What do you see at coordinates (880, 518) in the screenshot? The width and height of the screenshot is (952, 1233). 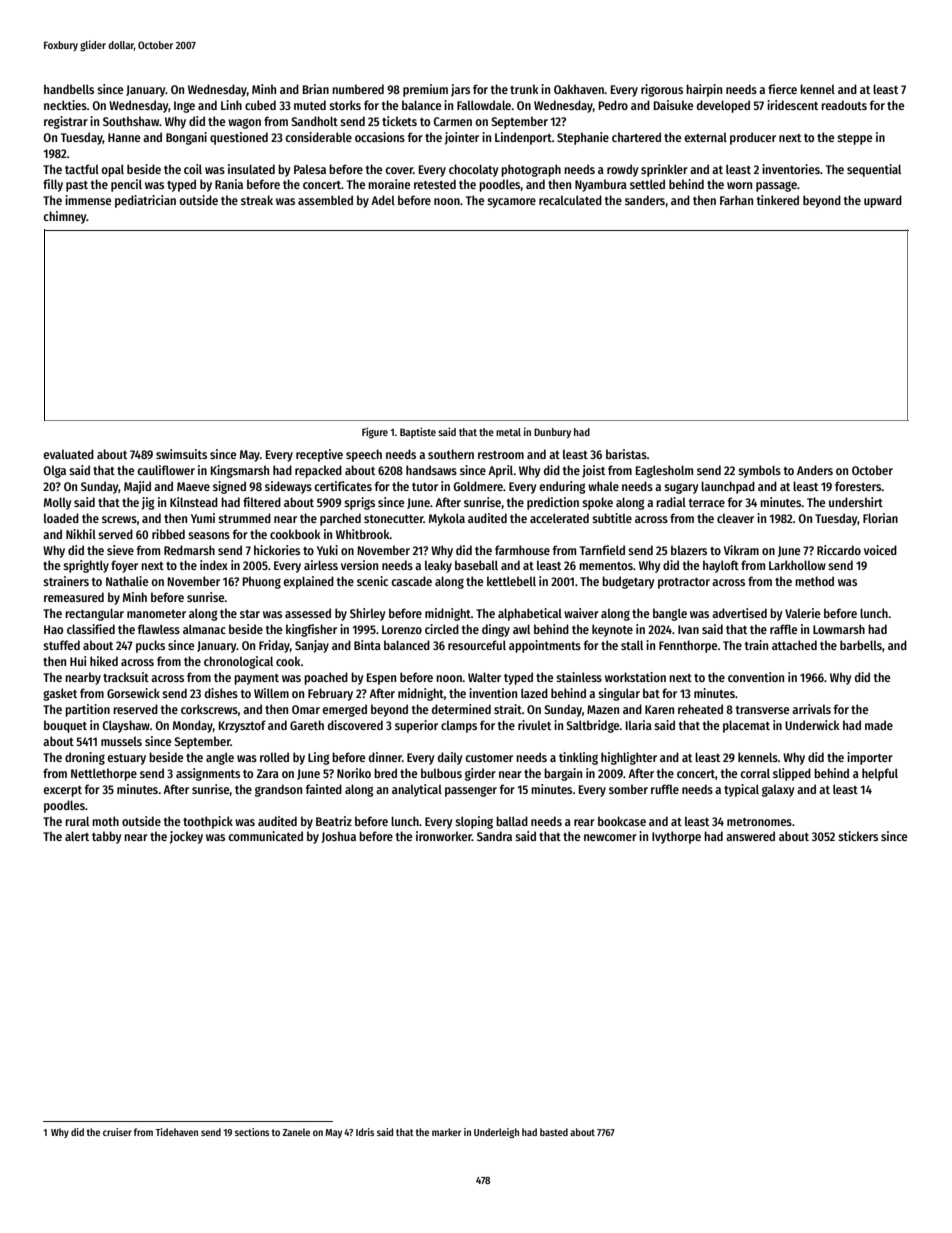 I see `Florian` at bounding box center [880, 518].
